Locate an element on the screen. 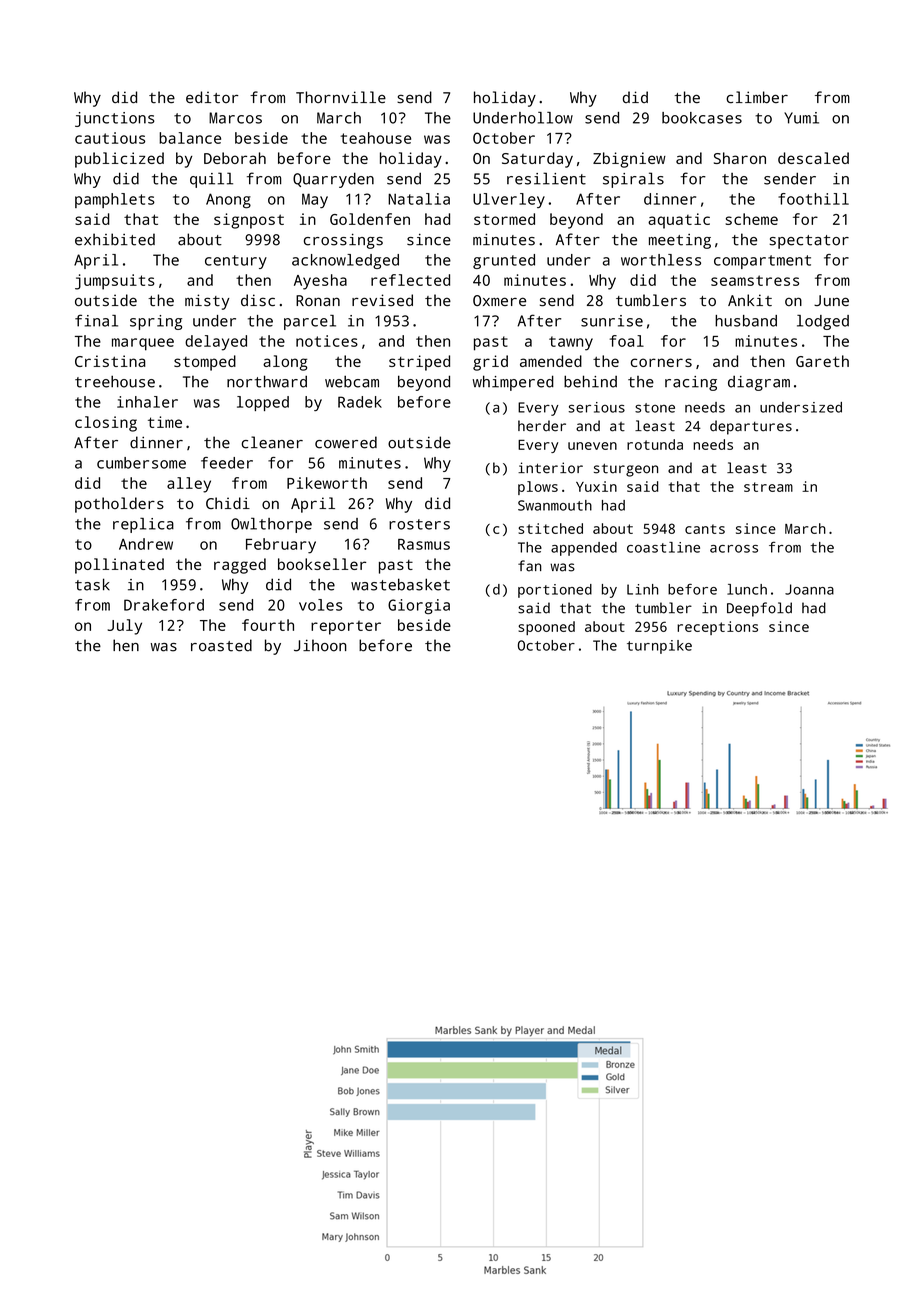 The image size is (924, 1308). bookcases is located at coordinates (702, 118).
